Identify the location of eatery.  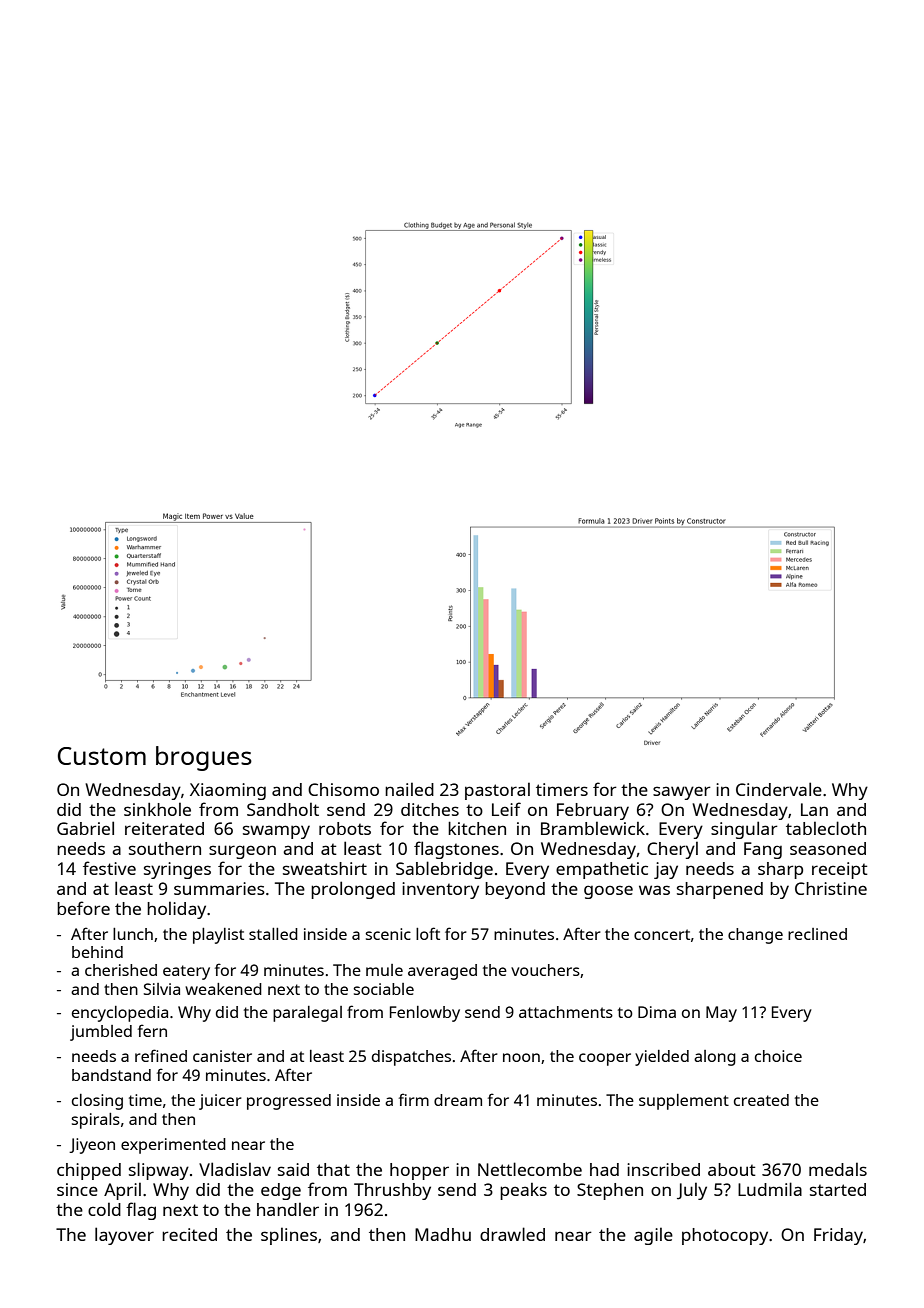
(186, 972).
